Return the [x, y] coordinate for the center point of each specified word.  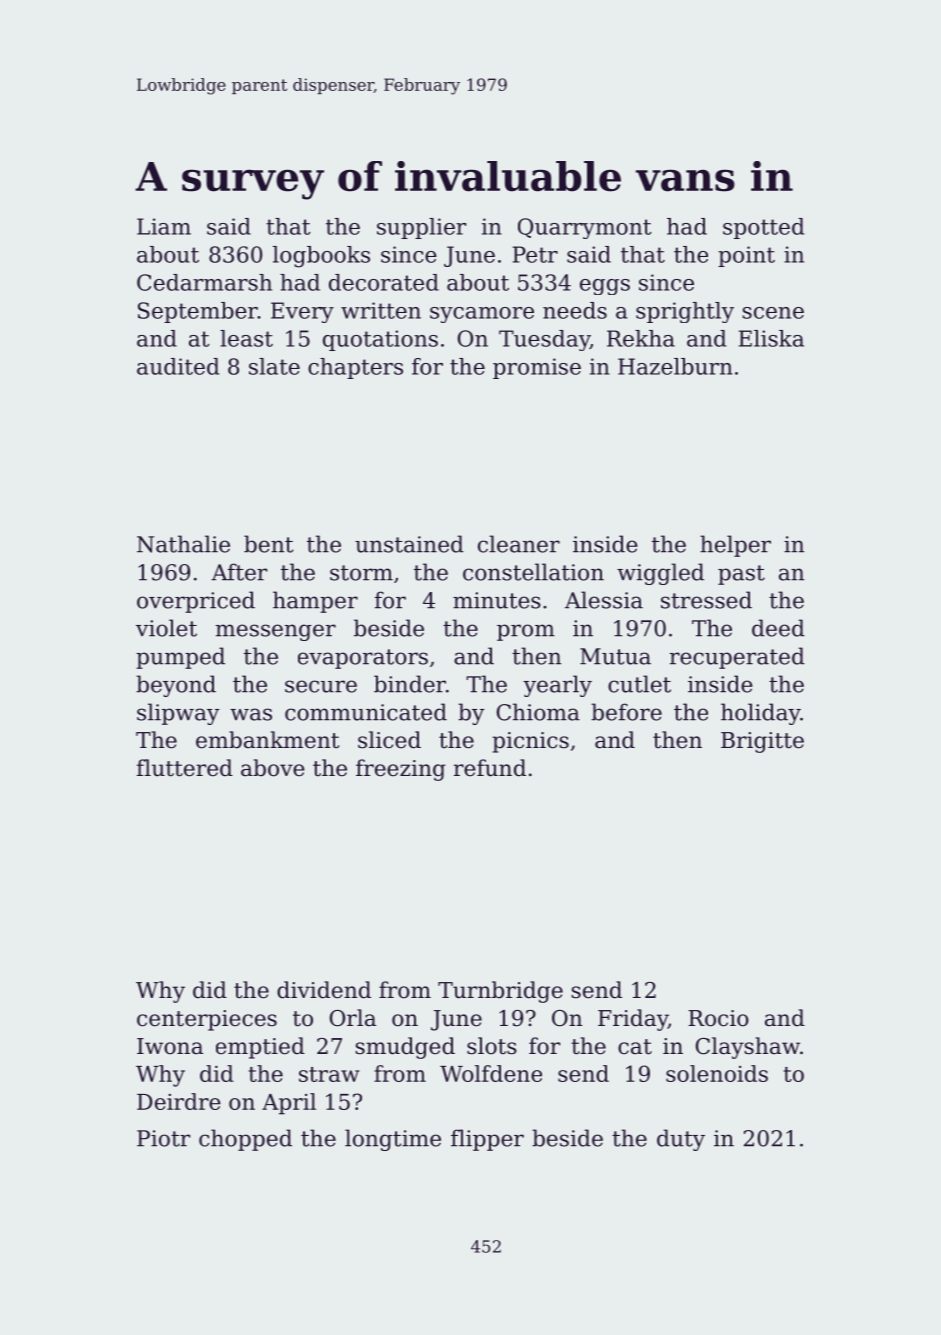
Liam [164, 226]
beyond [176, 686]
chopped [245, 1140]
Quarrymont [584, 228]
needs [575, 310]
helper [735, 546]
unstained [409, 544]
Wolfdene [491, 1073]
